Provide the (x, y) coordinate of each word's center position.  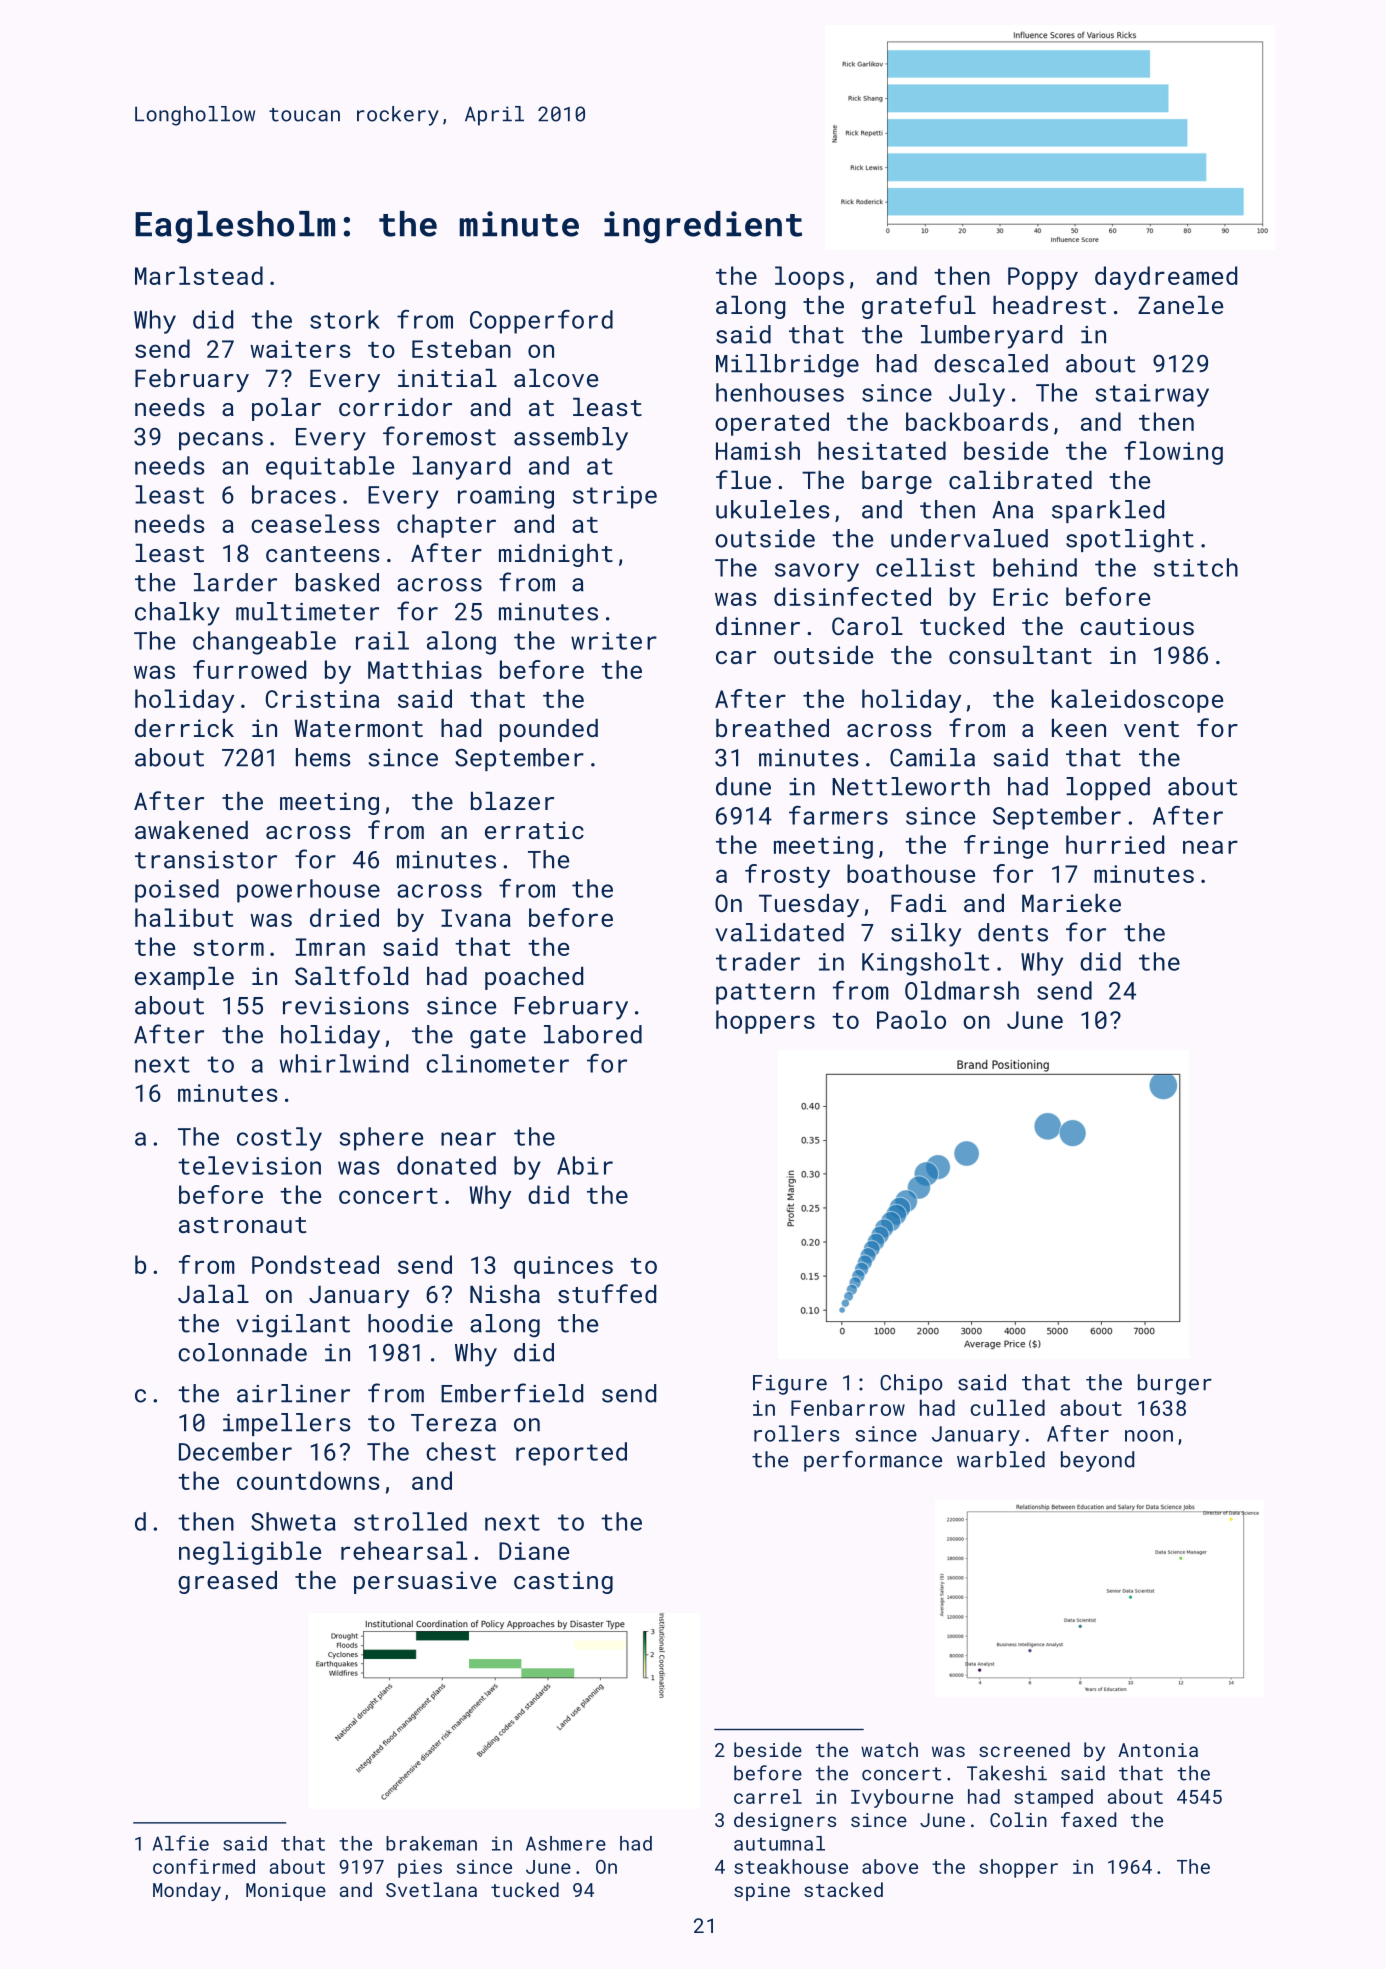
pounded (549, 730)
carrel (768, 1796)
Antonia (1158, 1750)
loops (809, 278)
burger (1175, 1384)
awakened (191, 830)
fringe (1006, 847)
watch (889, 1749)
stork (345, 319)
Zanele (1180, 305)
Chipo (911, 1384)
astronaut (242, 1225)
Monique (286, 1892)
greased (227, 1582)
